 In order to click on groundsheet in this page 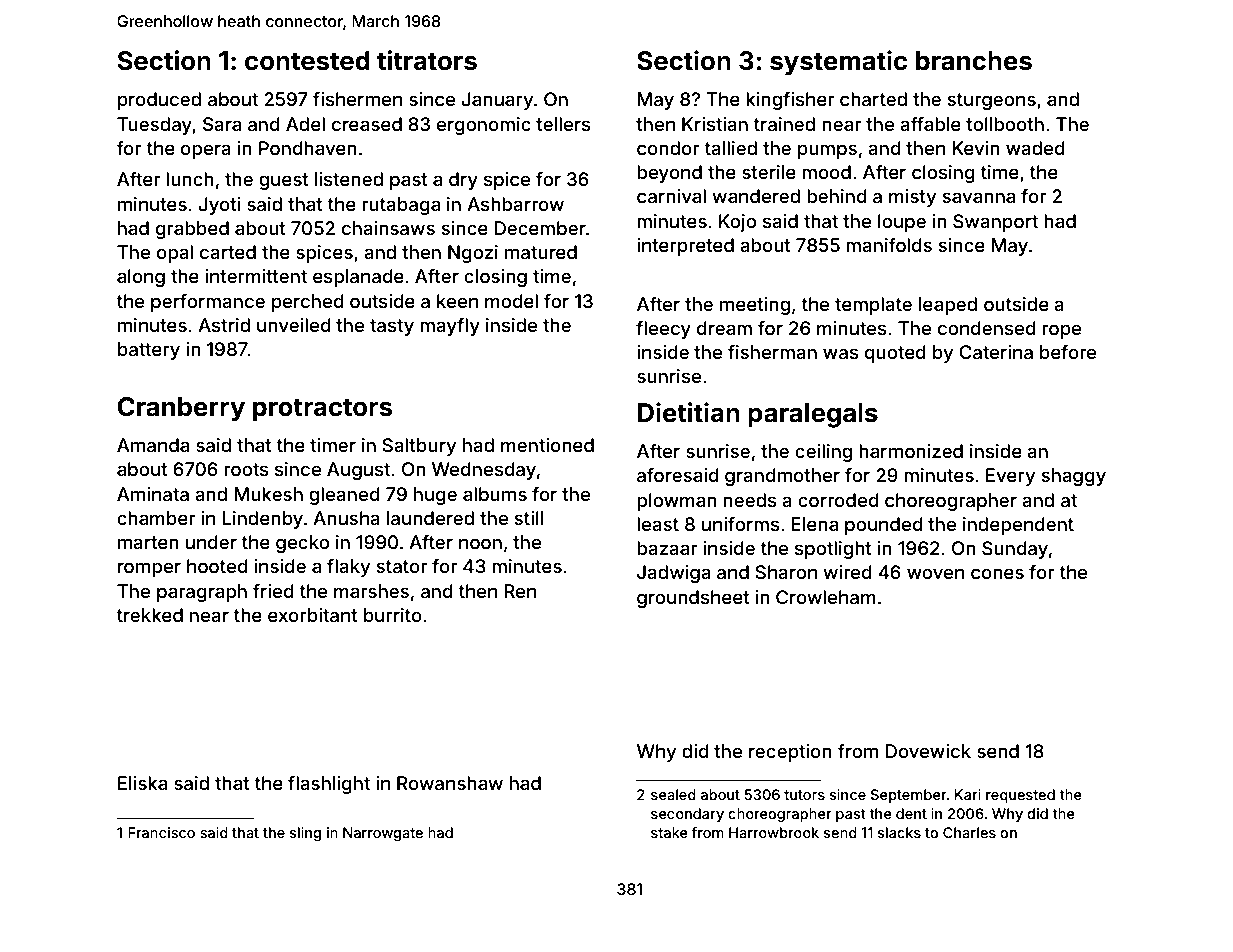, I will do `click(693, 599)`.
